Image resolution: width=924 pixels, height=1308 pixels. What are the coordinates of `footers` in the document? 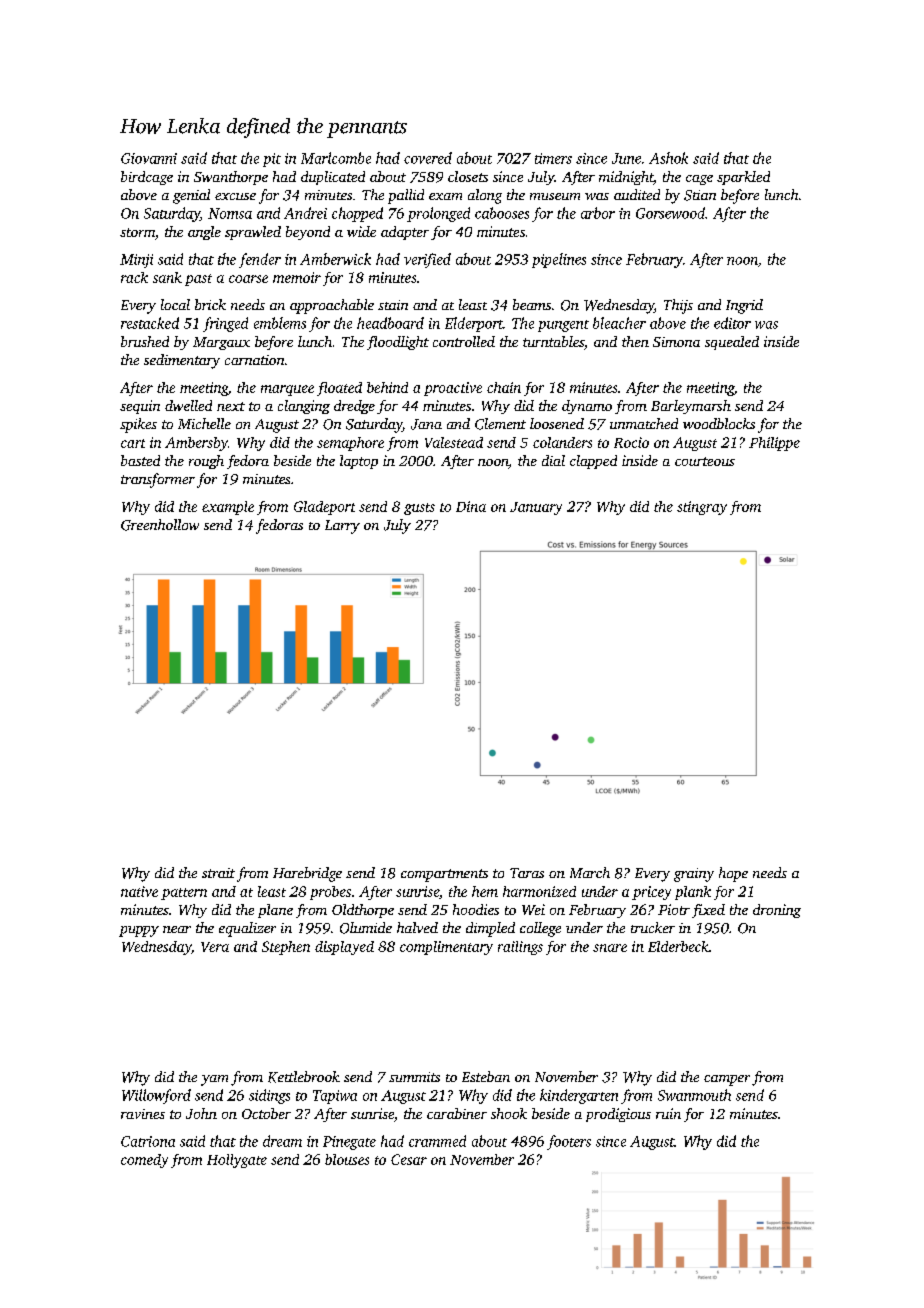 It's located at (569, 1142).
